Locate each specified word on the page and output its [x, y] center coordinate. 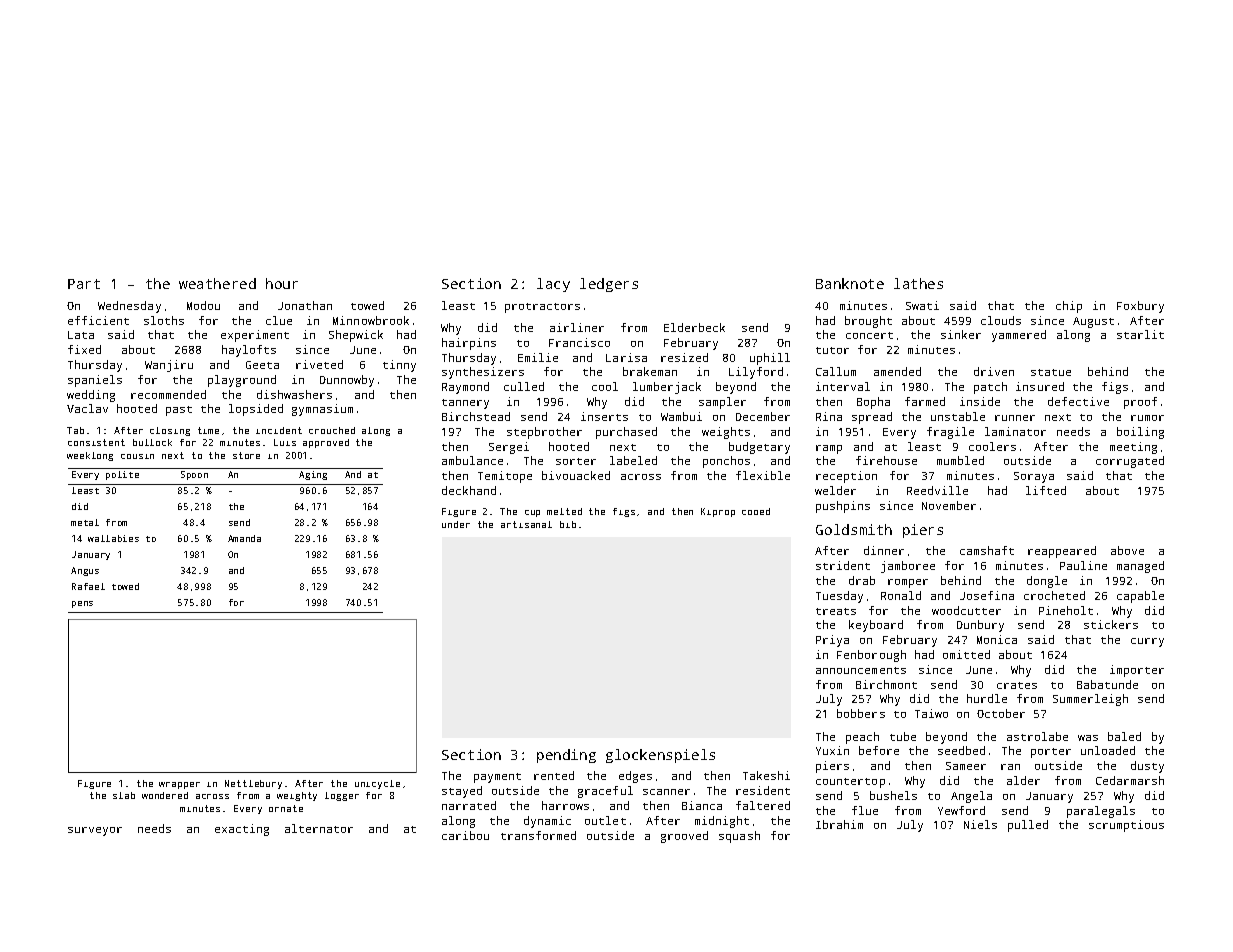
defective [1078, 401]
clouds [1001, 320]
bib [568, 524]
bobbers [861, 713]
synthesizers [483, 373]
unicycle [377, 784]
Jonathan [305, 305]
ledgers [609, 285]
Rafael [88, 586]
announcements [861, 670]
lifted [1046, 490]
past [179, 411]
